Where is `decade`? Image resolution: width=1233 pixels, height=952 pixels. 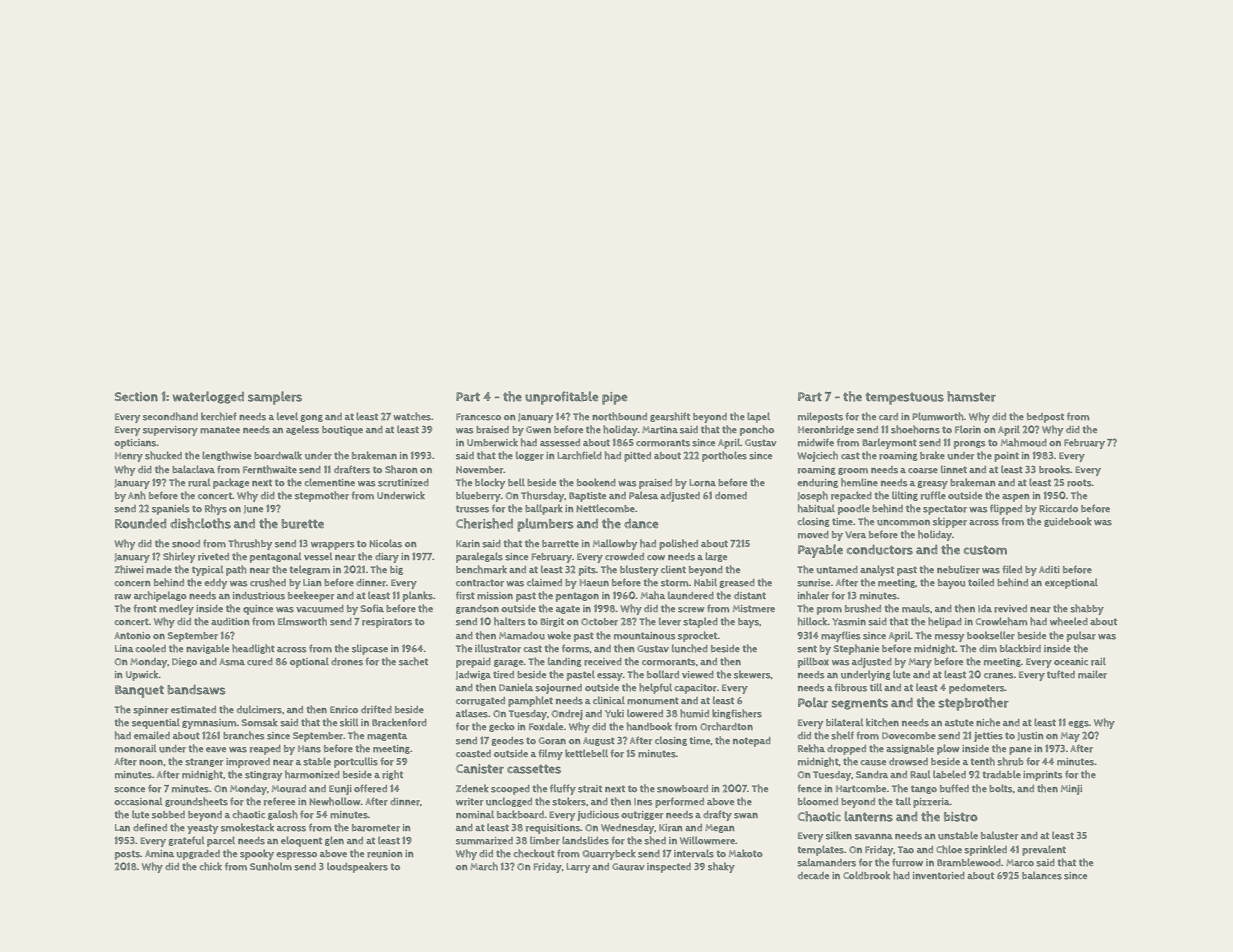 decade is located at coordinates (813, 875).
